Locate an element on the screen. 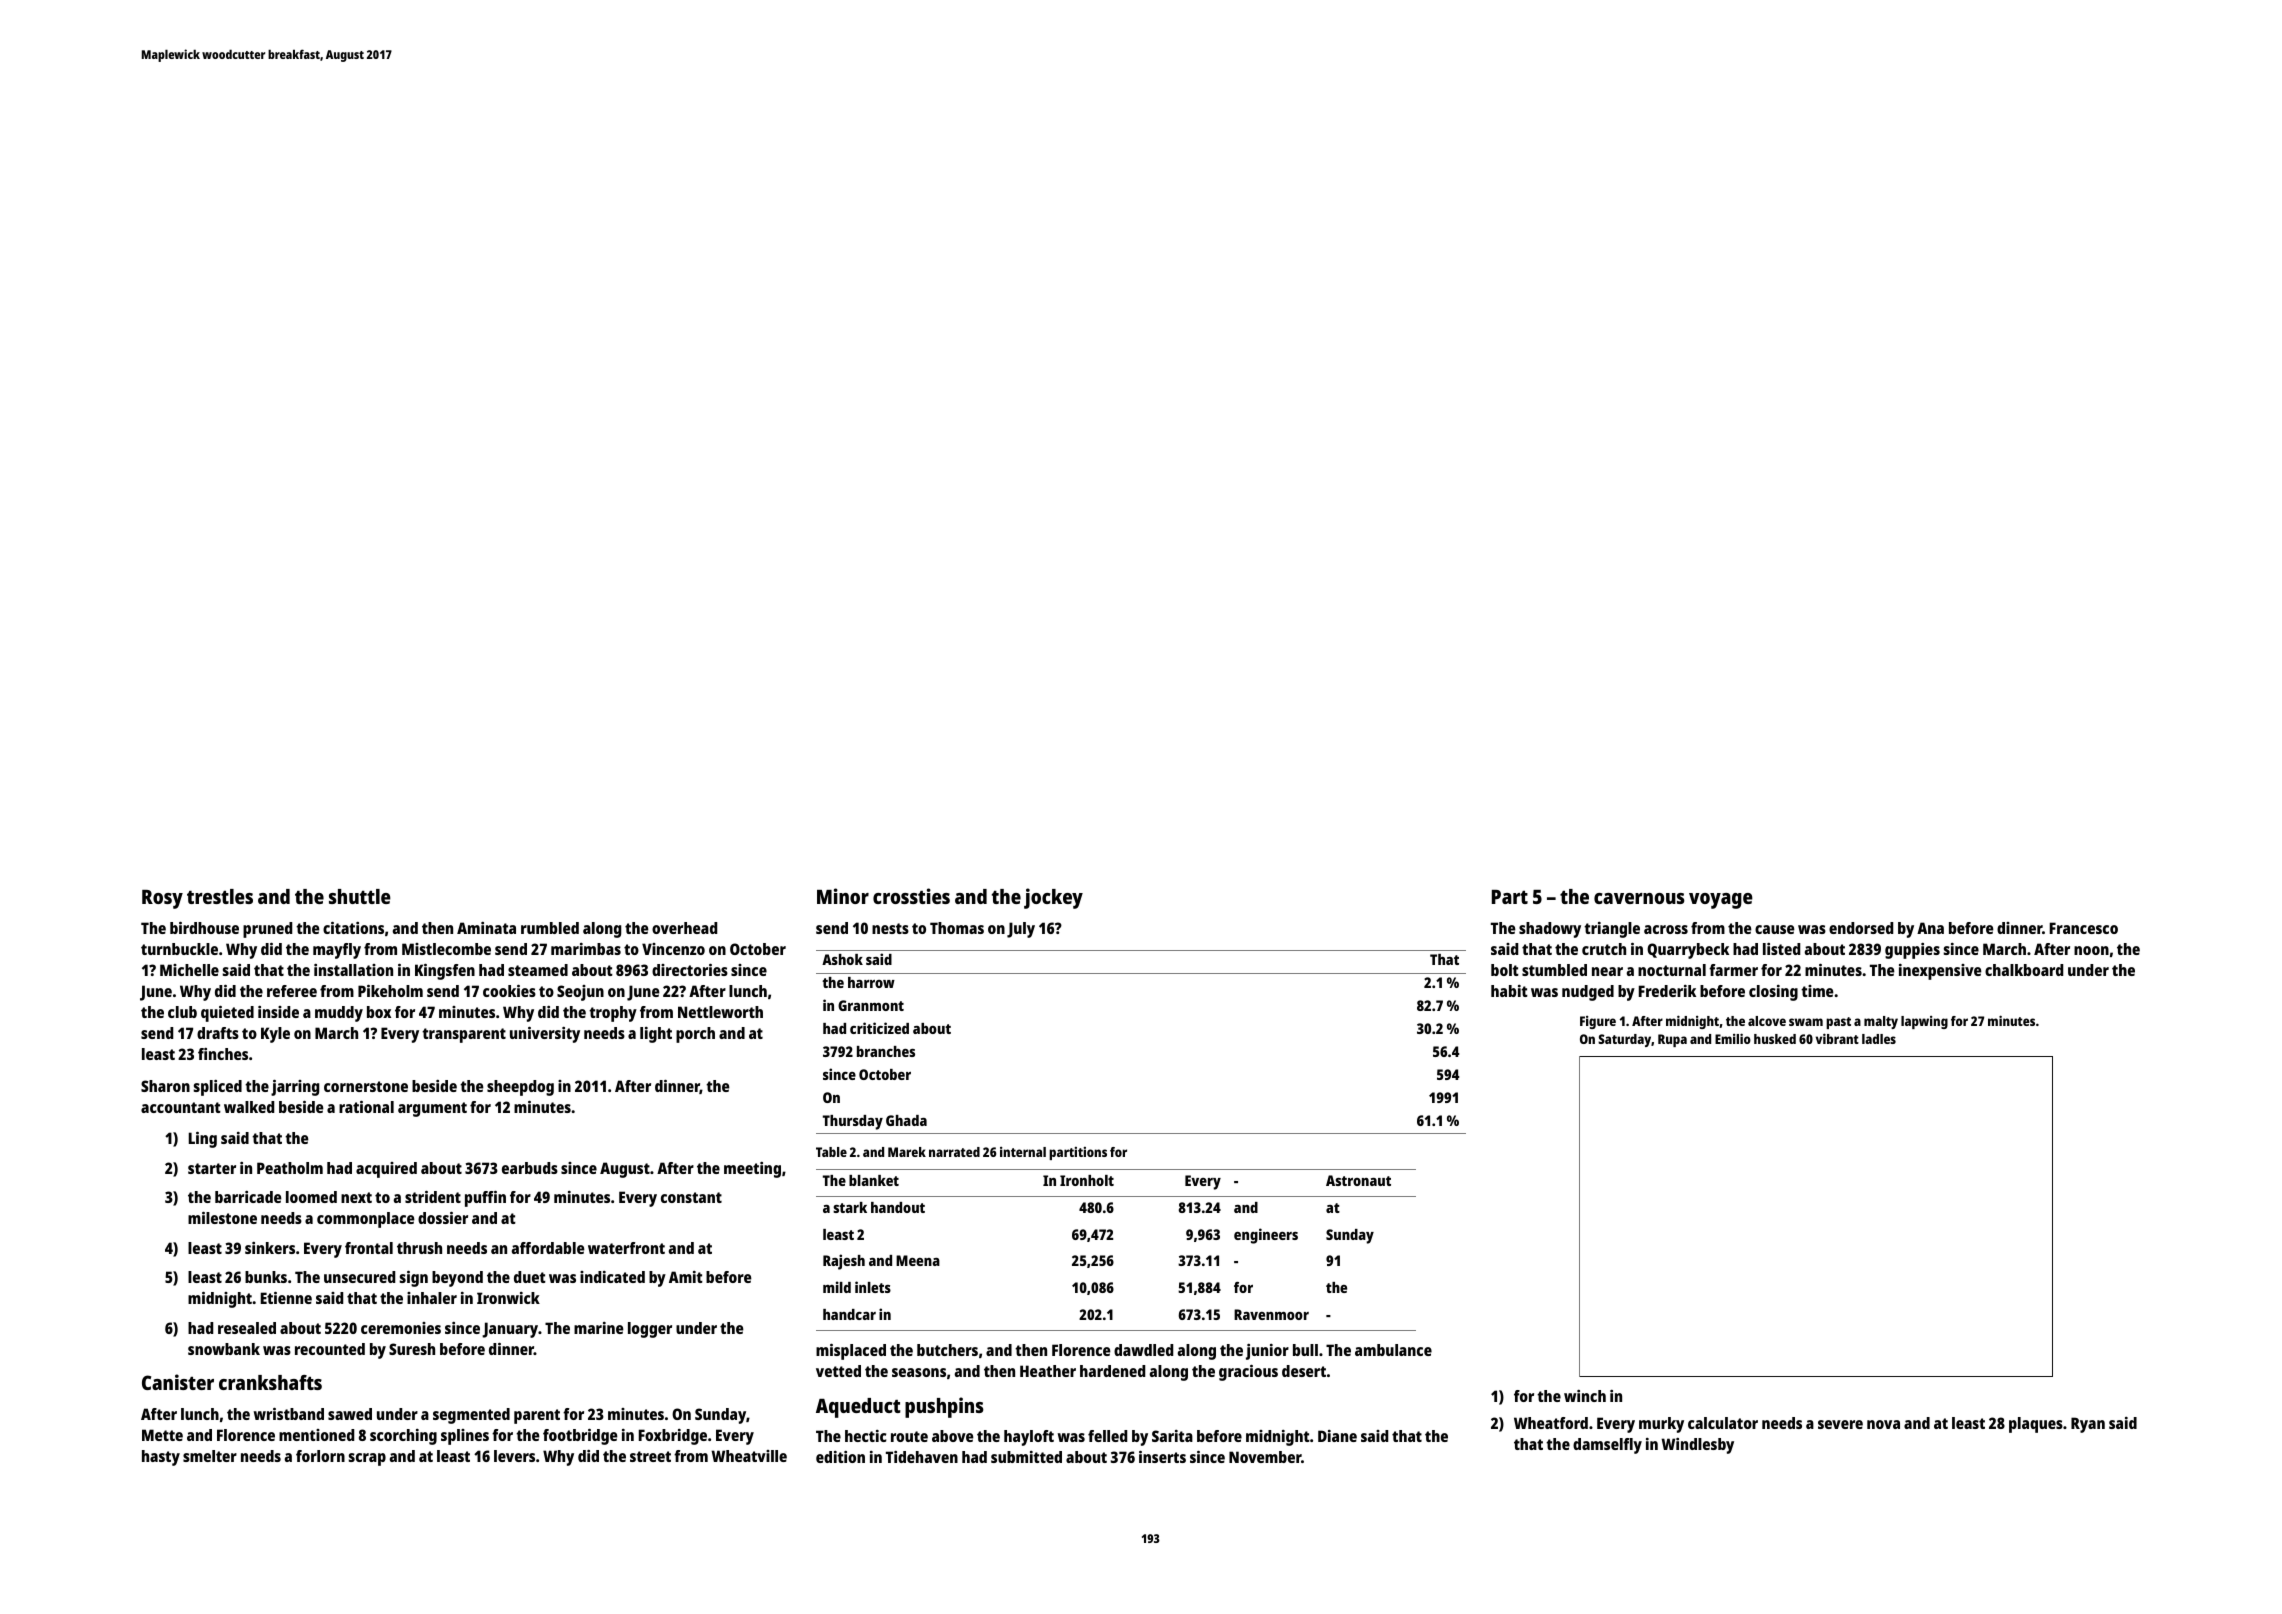 The width and height of the screenshot is (2282, 1614). lapwing is located at coordinates (1924, 1022).
